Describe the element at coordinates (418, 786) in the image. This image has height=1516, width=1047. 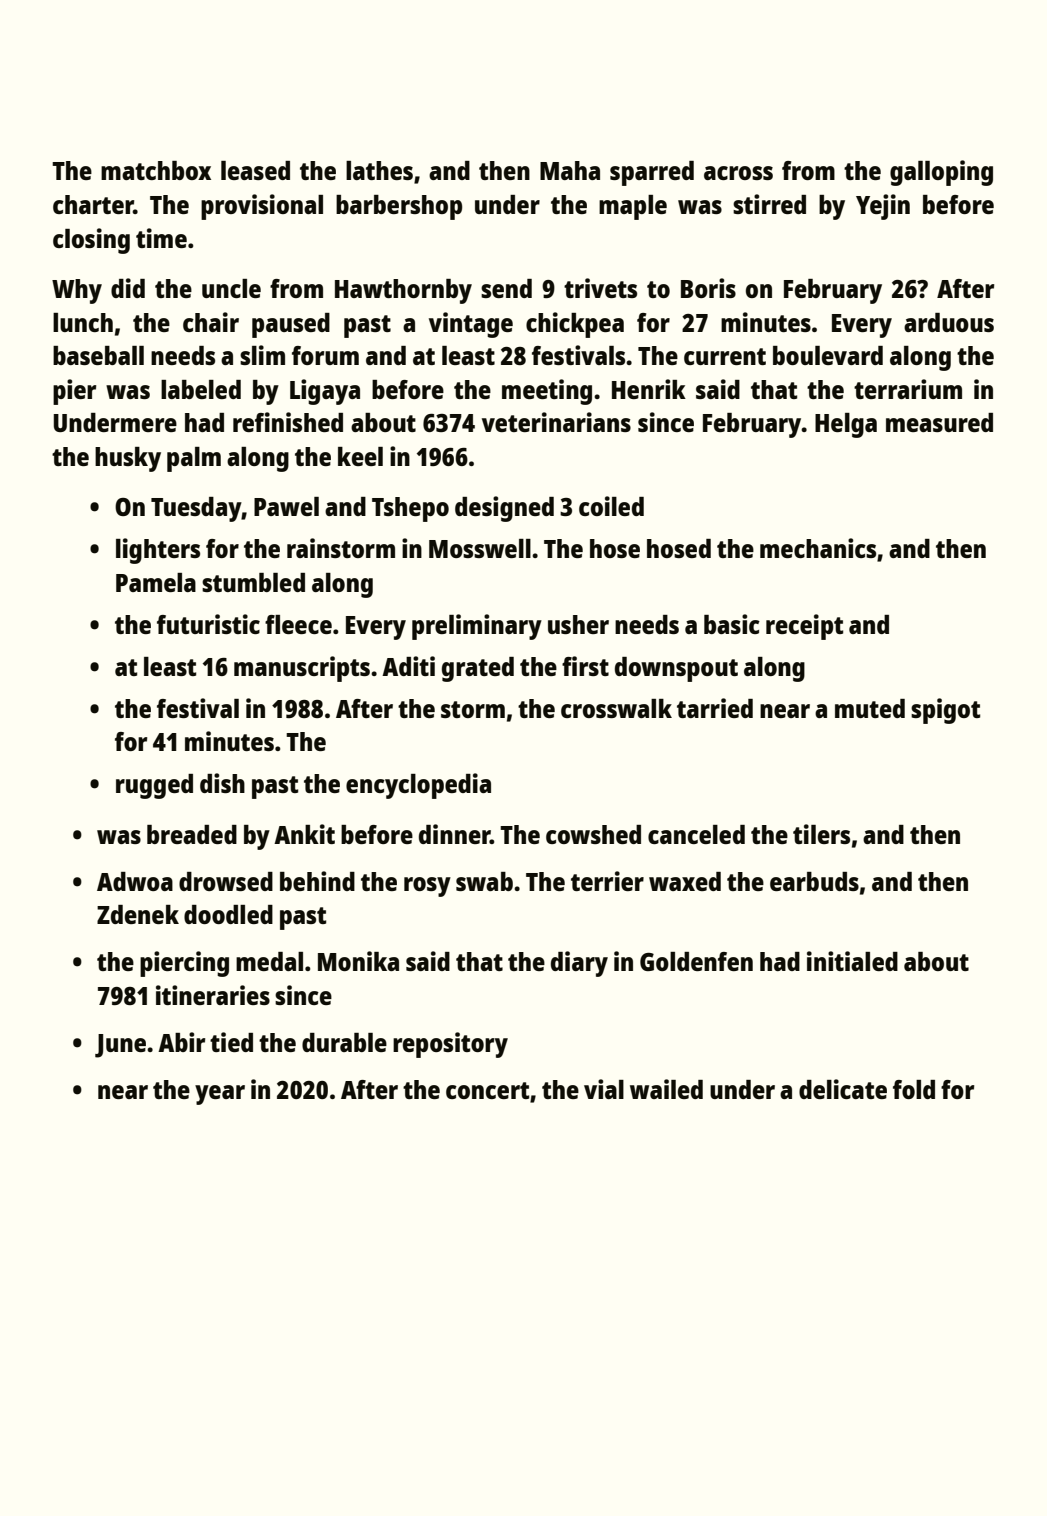
I see `encyclopedia` at that location.
